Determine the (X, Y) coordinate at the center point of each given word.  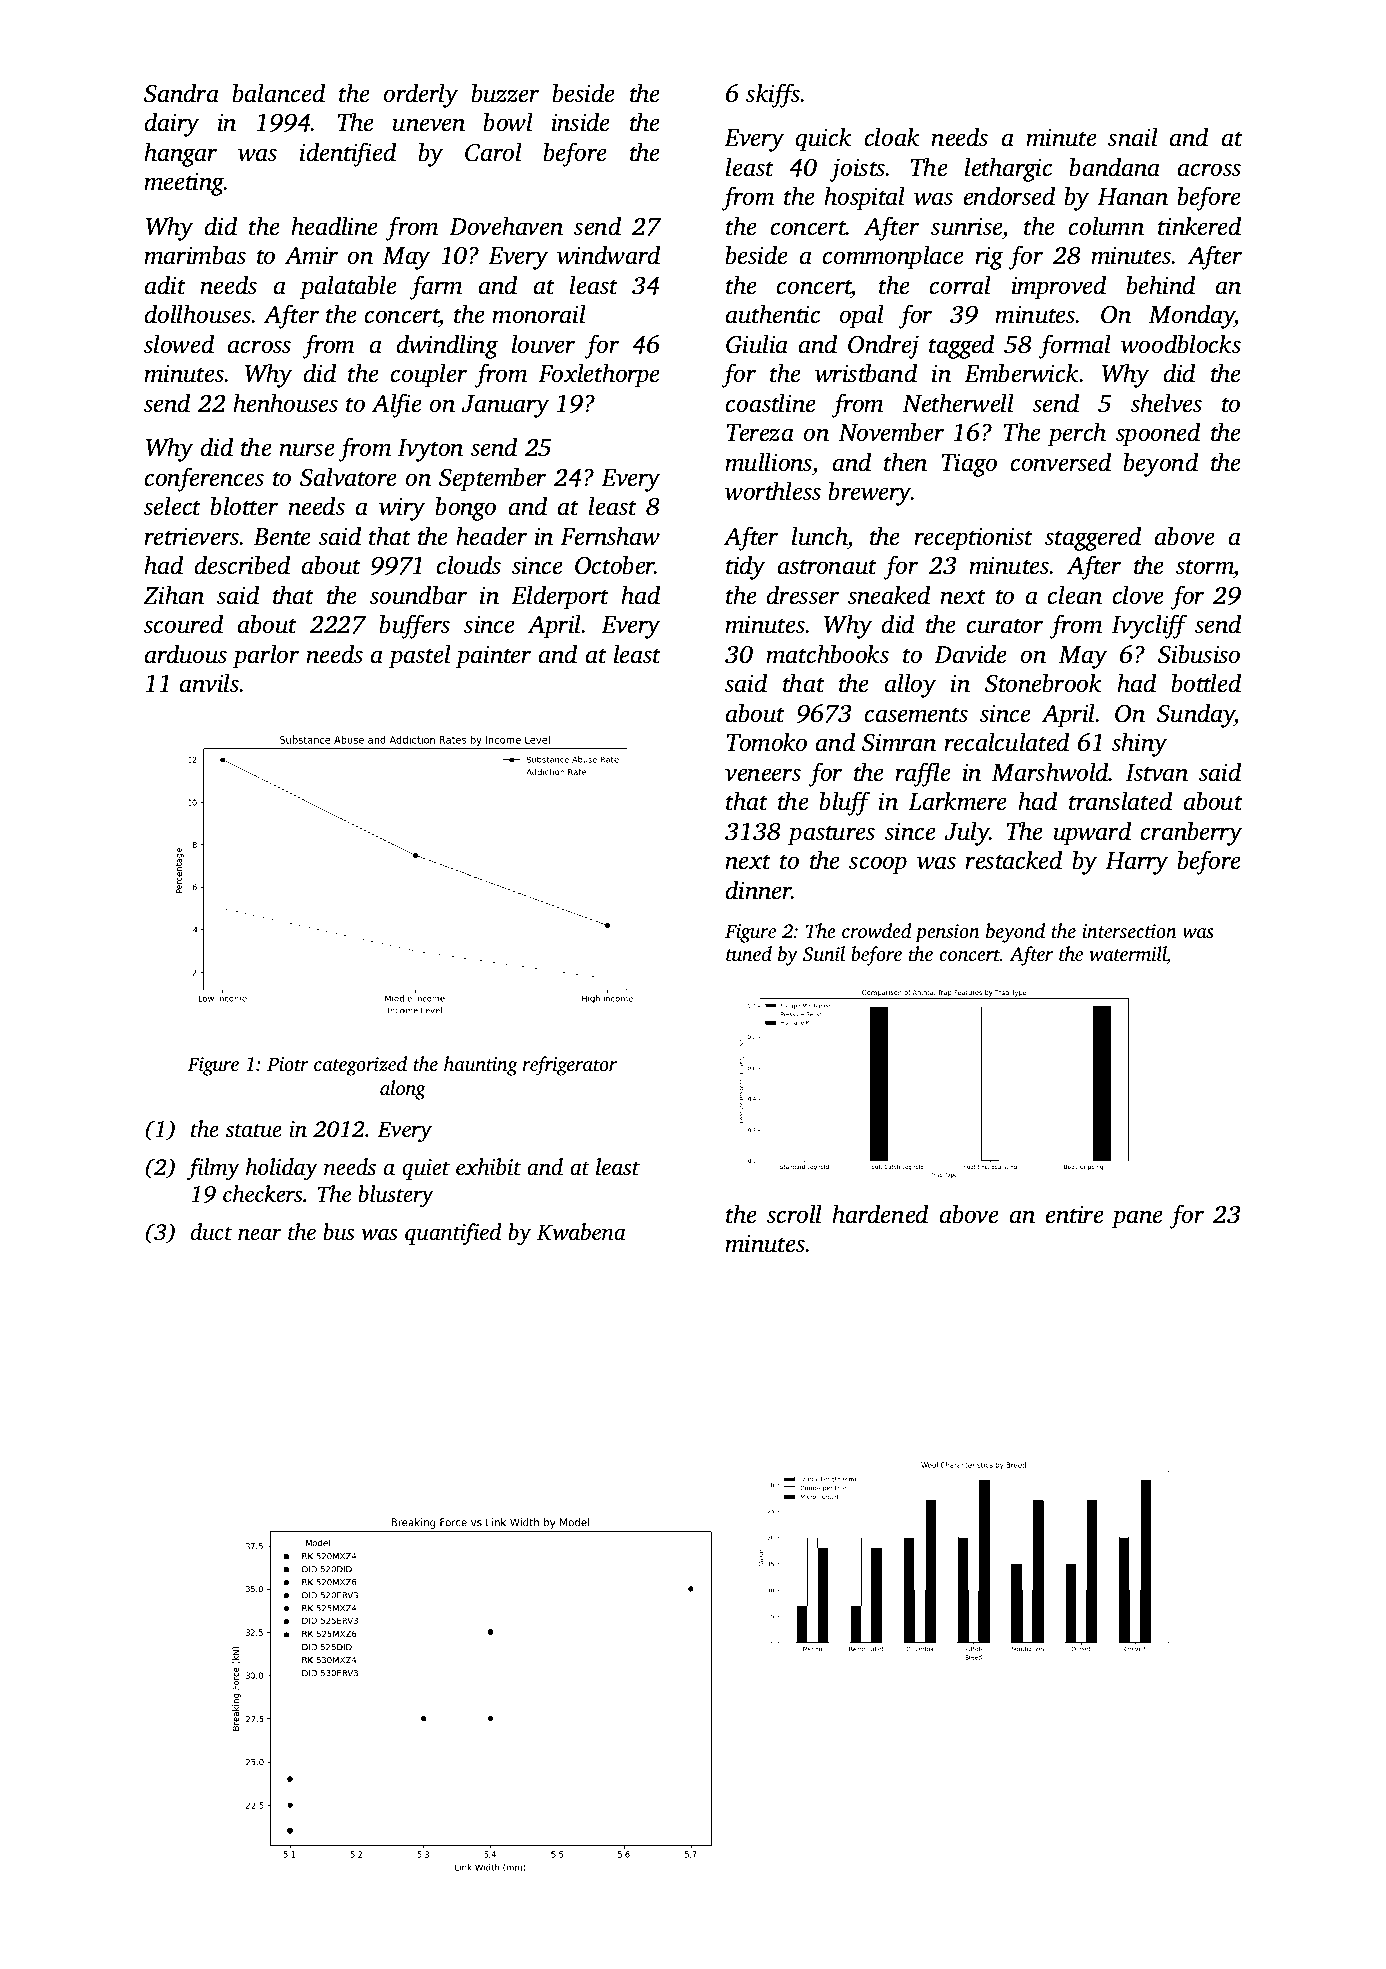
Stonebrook (1043, 683)
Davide (970, 654)
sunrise (967, 226)
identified (348, 154)
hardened (880, 1214)
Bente (282, 537)
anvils (210, 683)
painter (493, 657)
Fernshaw (610, 536)
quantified (453, 1234)
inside (581, 122)
